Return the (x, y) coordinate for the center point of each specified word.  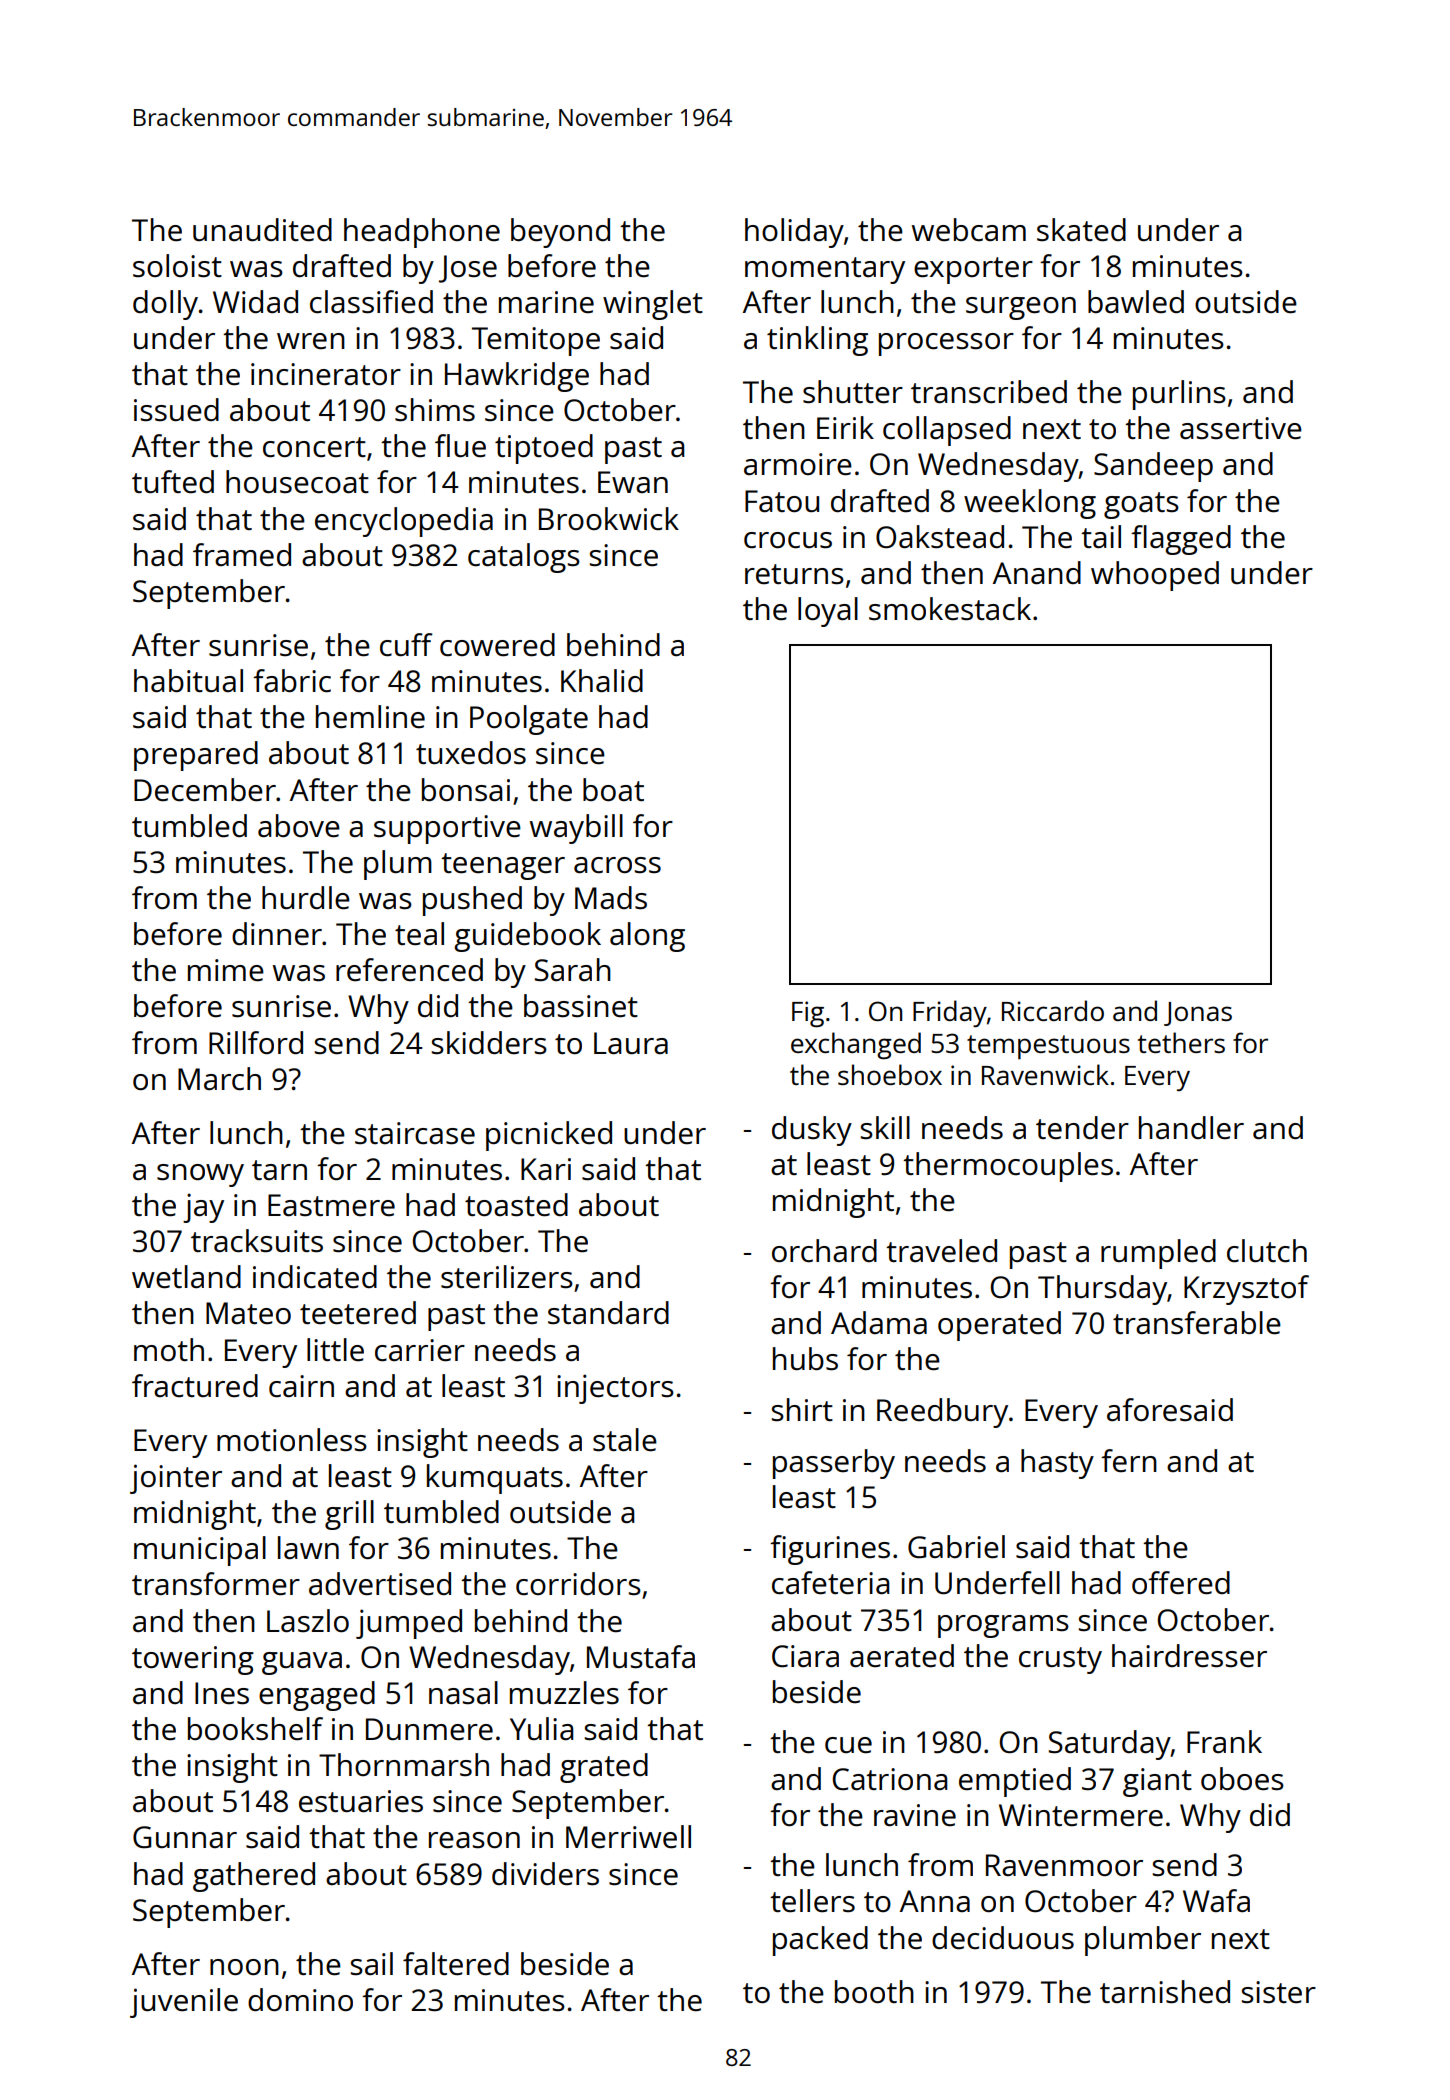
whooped (1155, 576)
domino (300, 1999)
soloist (177, 266)
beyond (560, 233)
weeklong (1030, 504)
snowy (200, 1175)
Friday (950, 1013)
